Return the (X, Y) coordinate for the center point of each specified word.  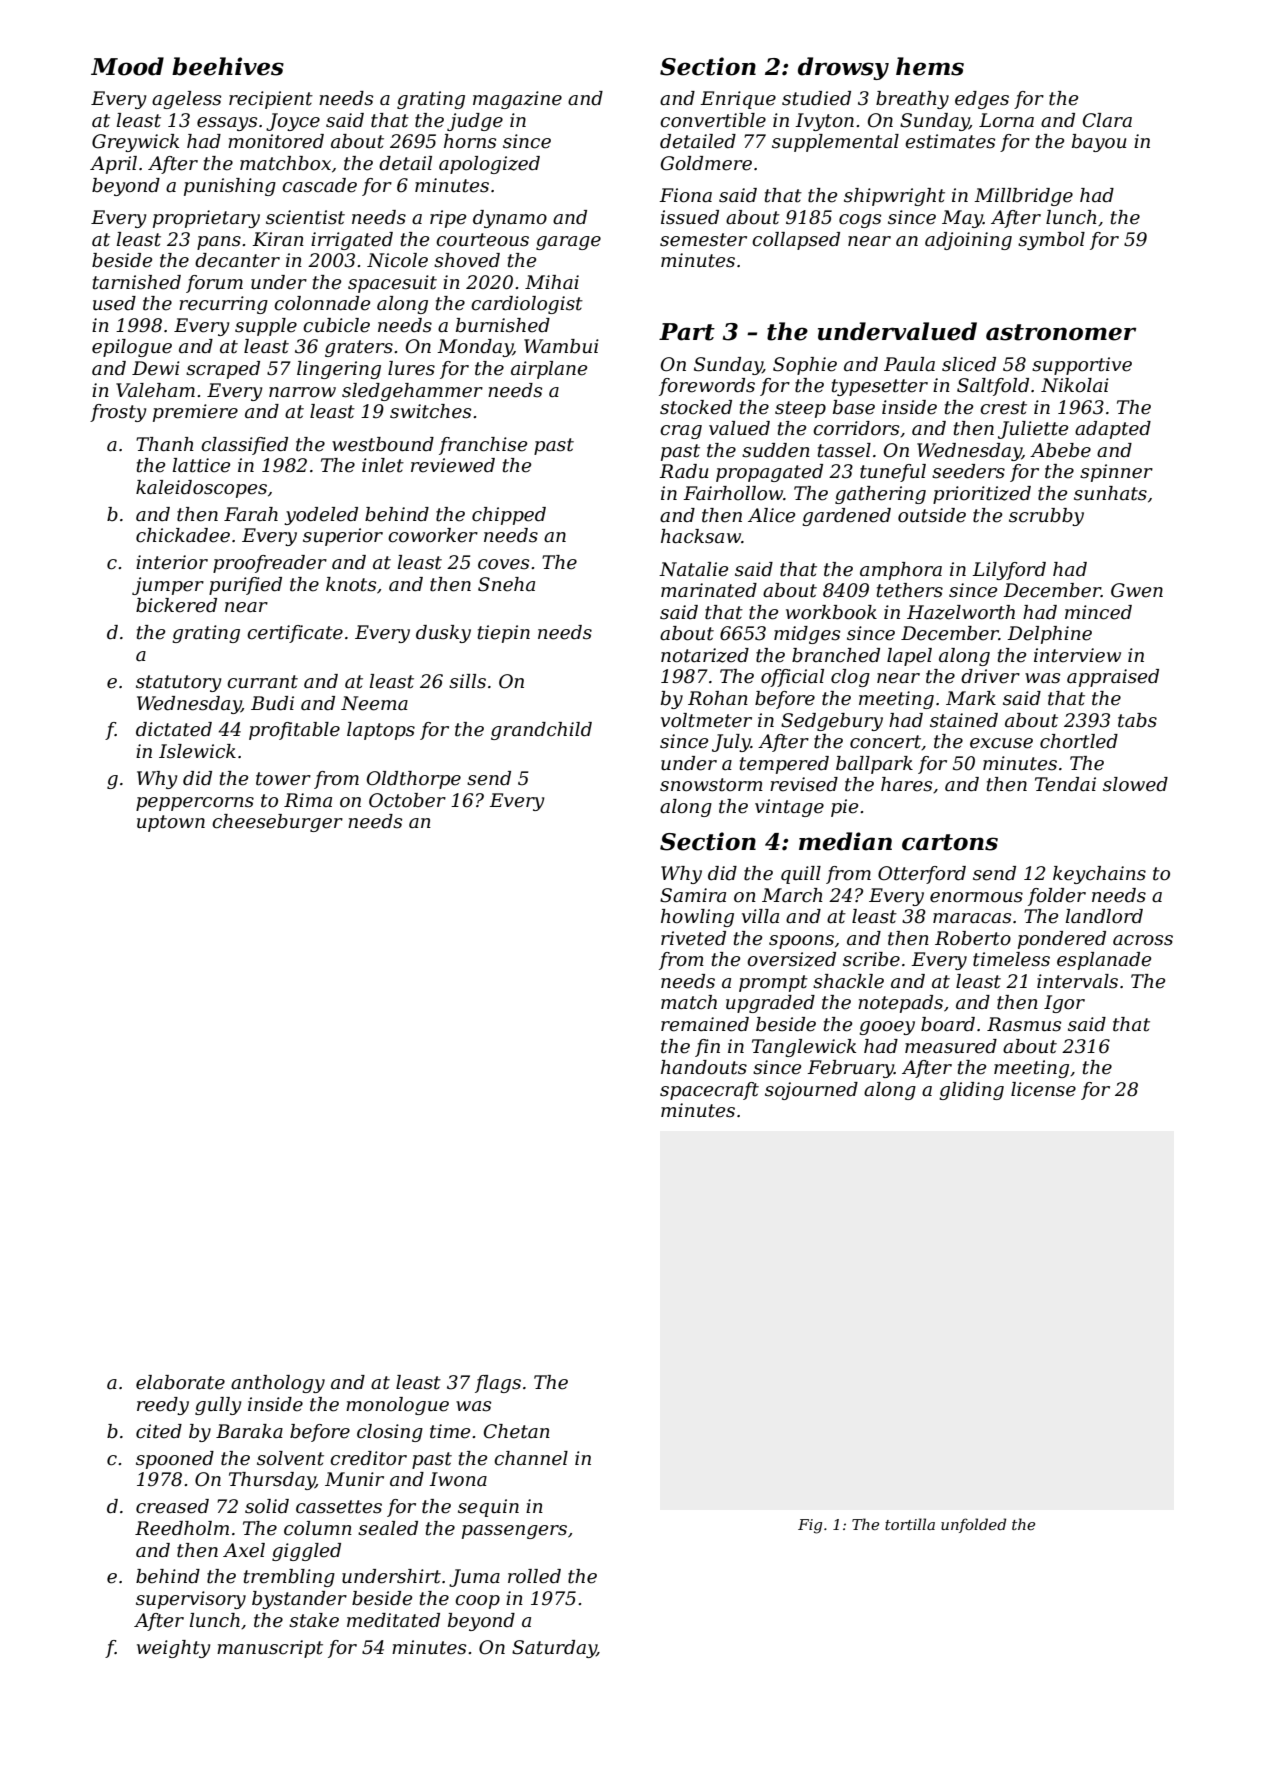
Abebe (1060, 450)
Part (687, 332)
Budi (272, 703)
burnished (503, 325)
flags (498, 1384)
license (1043, 1089)
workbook (831, 612)
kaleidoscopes (201, 489)
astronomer (1061, 332)
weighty (174, 1649)
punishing (230, 187)
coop (477, 1602)
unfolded (973, 1525)
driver (990, 676)
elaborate (180, 1382)
